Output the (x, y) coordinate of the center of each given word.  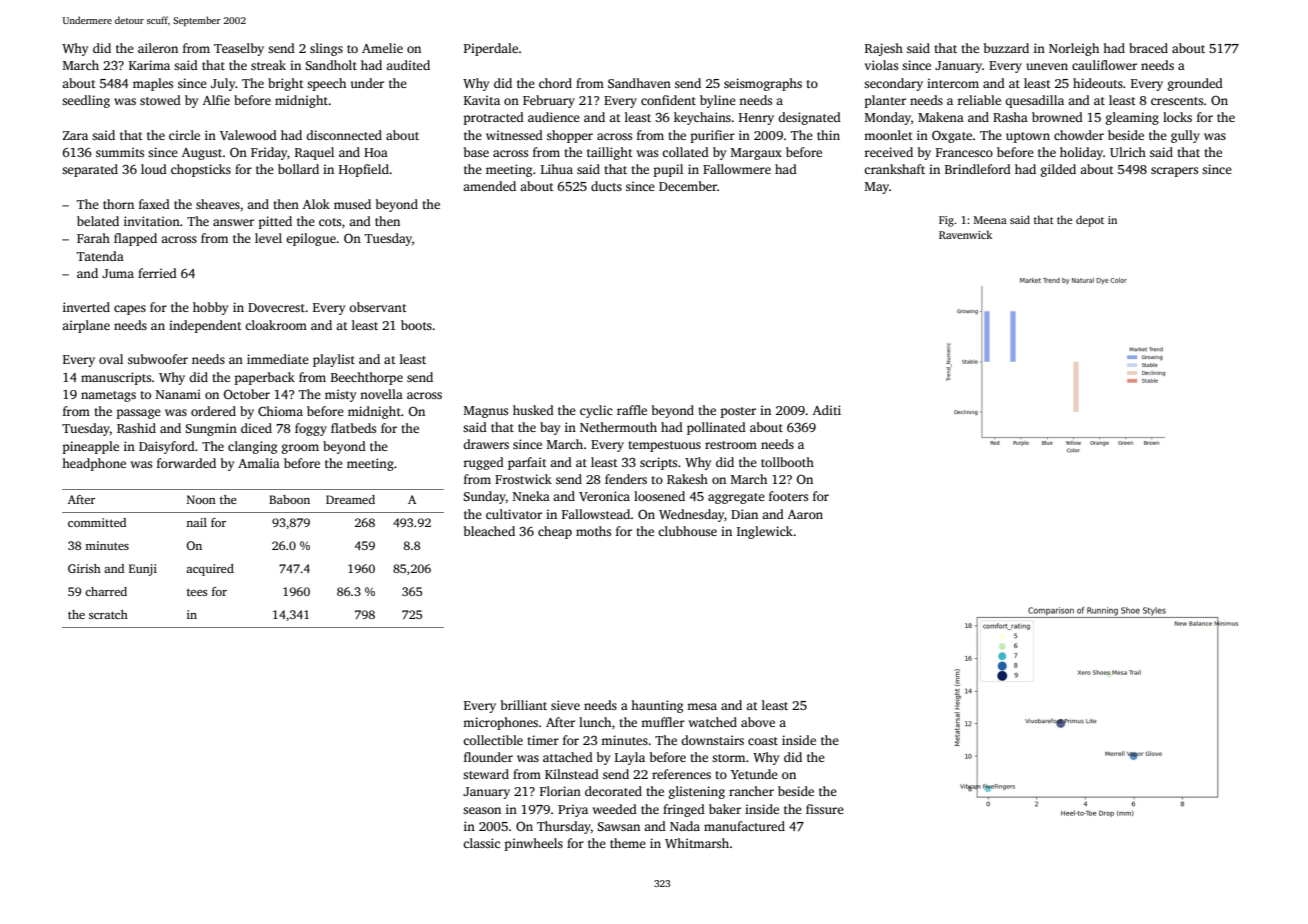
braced (1148, 48)
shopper (570, 136)
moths (593, 531)
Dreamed (350, 499)
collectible (493, 740)
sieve (565, 705)
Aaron (805, 514)
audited (408, 65)
